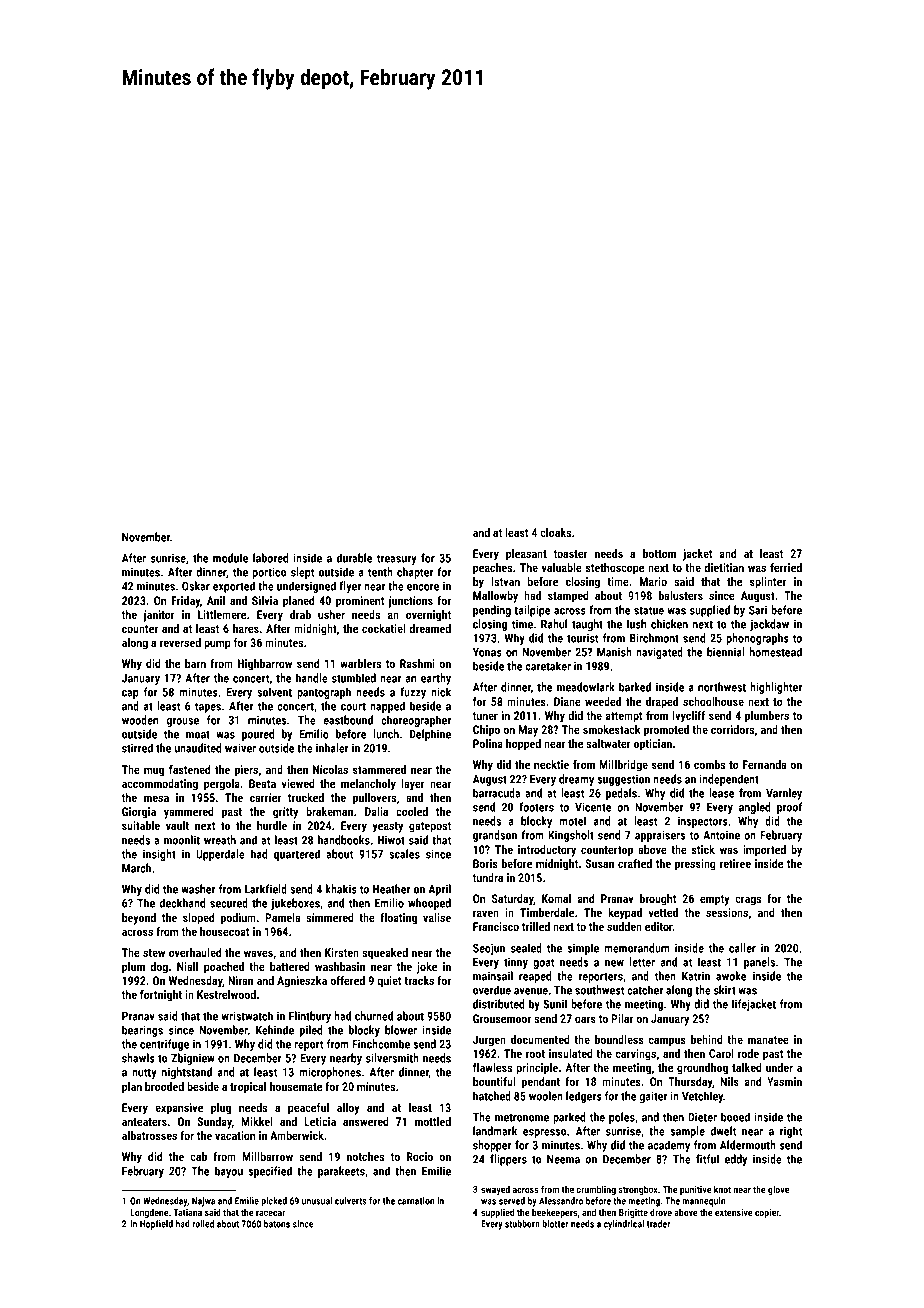 The height and width of the screenshot is (1308, 924). Describe the element at coordinates (658, 1224) in the screenshot. I see `trader` at that location.
